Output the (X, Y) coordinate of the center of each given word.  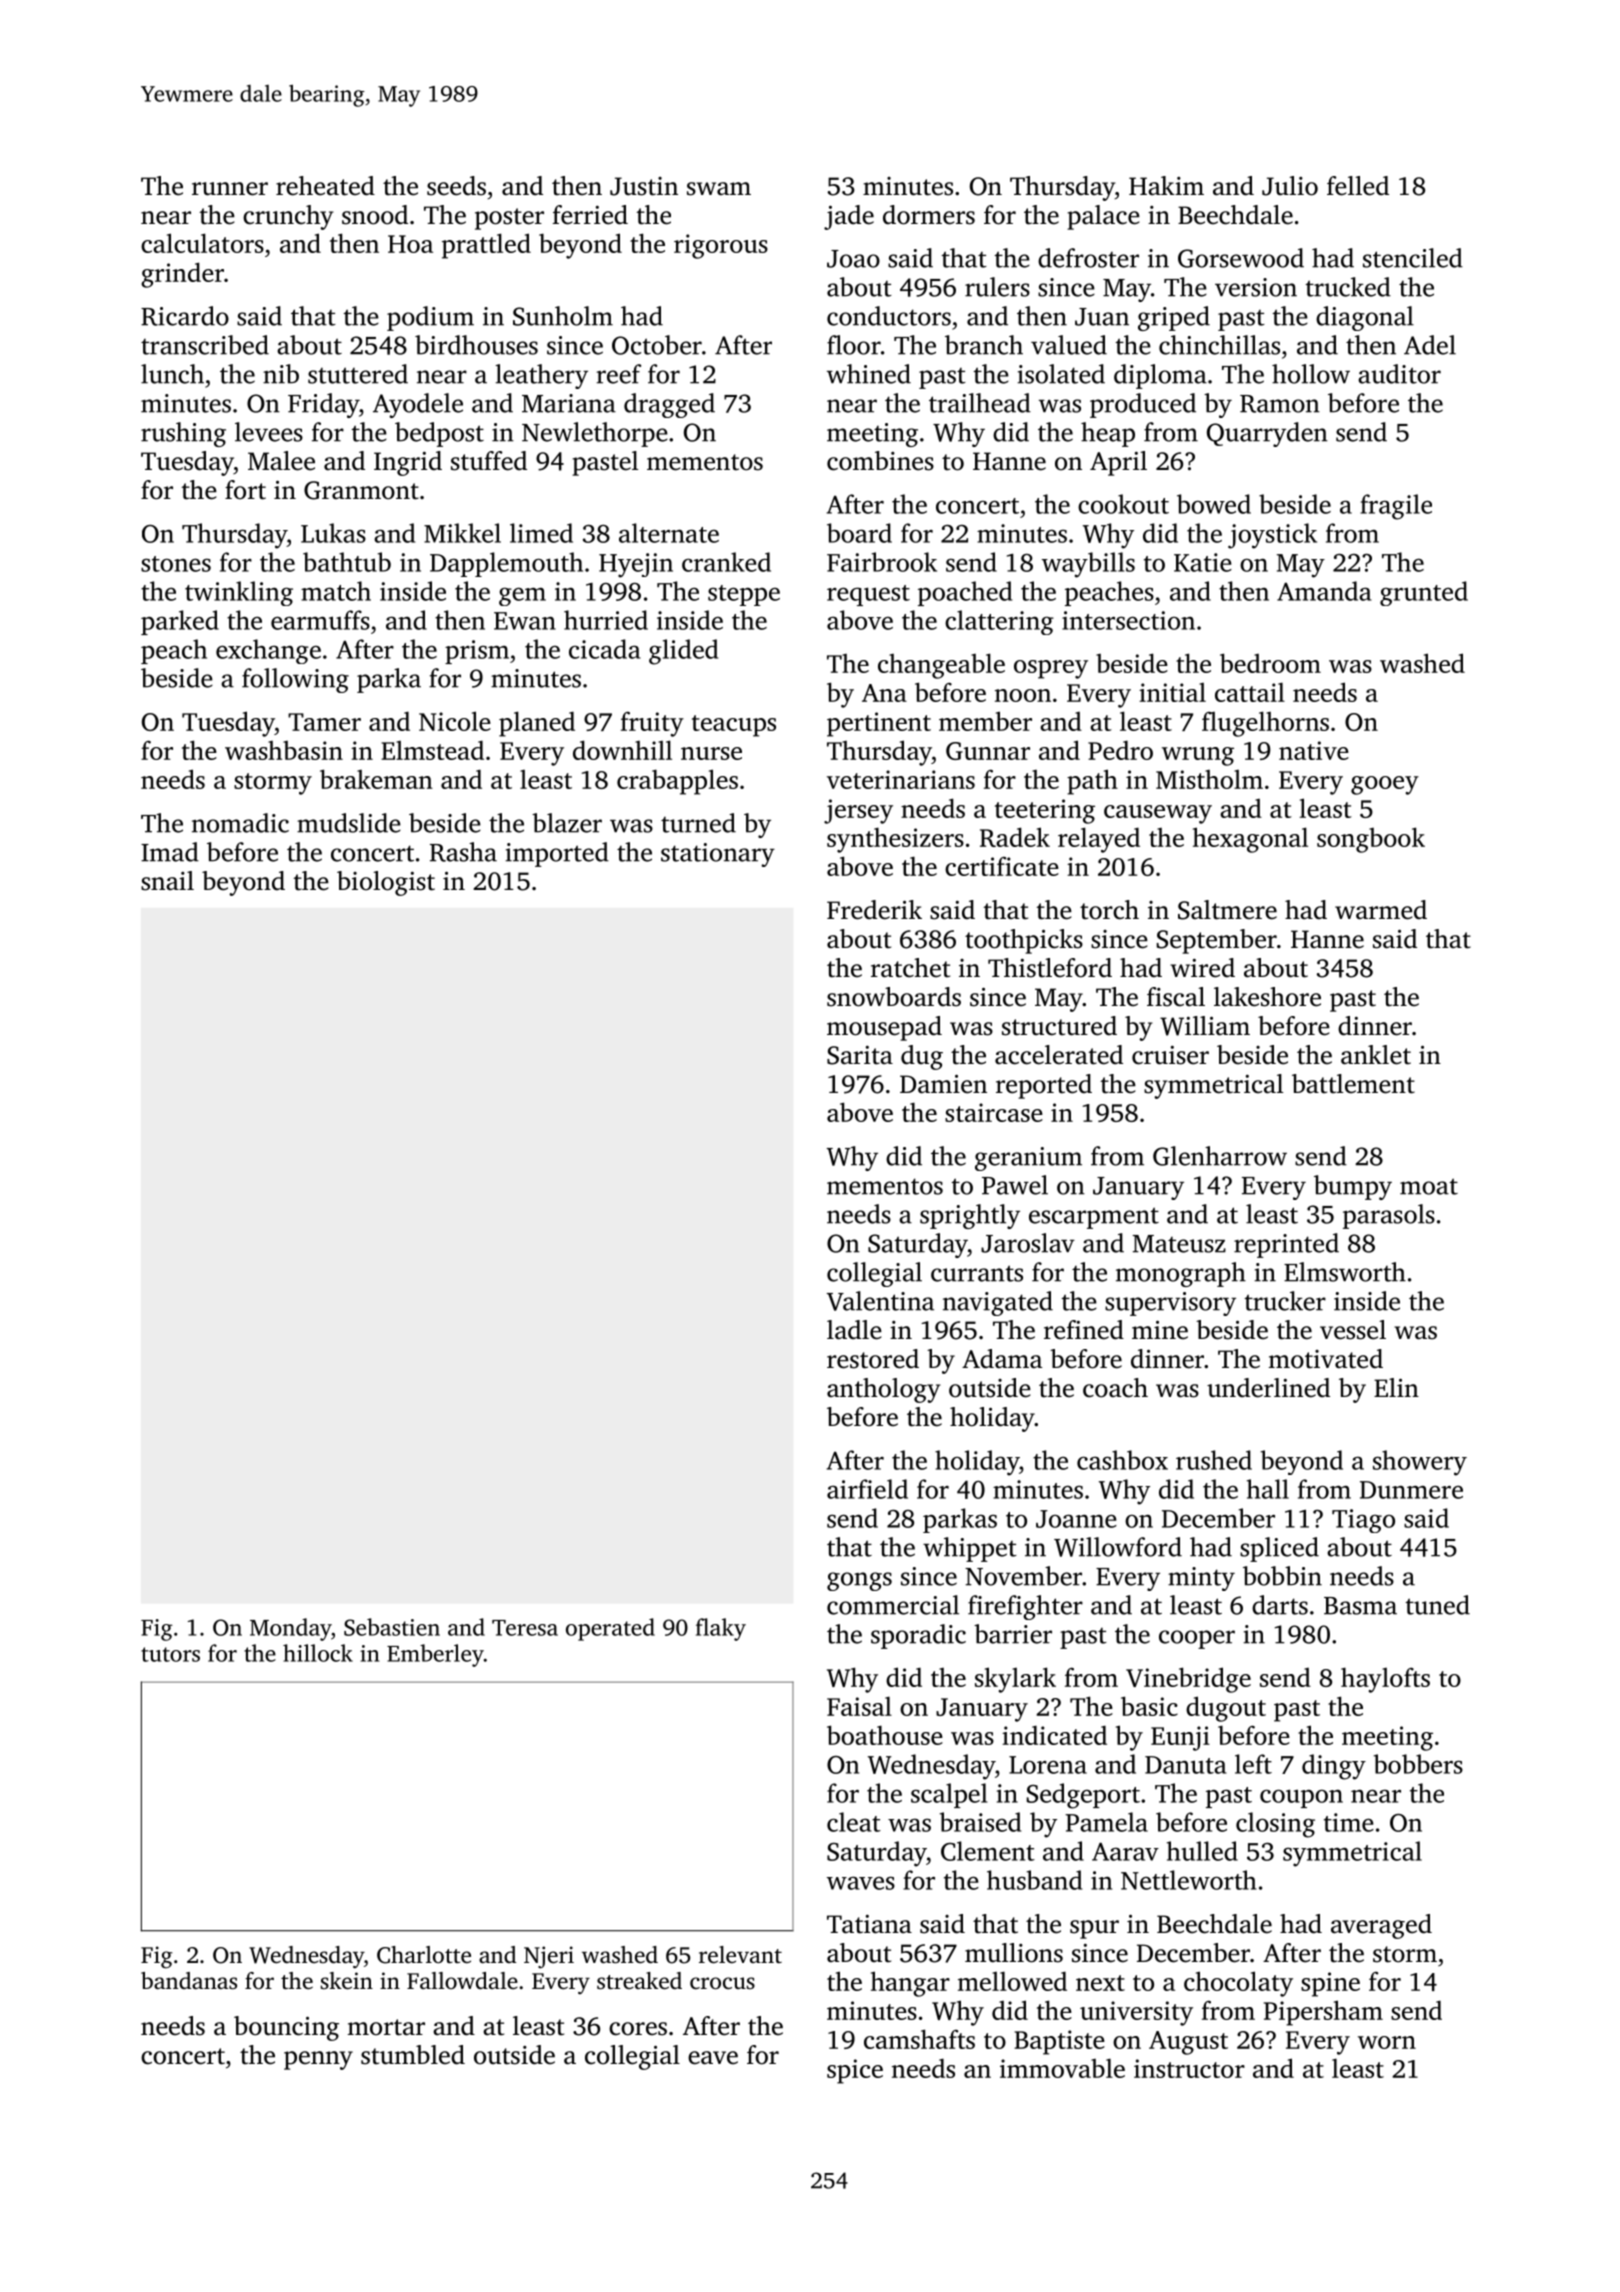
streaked (639, 1981)
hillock (318, 1653)
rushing (183, 434)
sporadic (918, 1636)
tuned (1437, 1605)
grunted (1424, 593)
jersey (858, 811)
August (1188, 2043)
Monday (290, 1629)
